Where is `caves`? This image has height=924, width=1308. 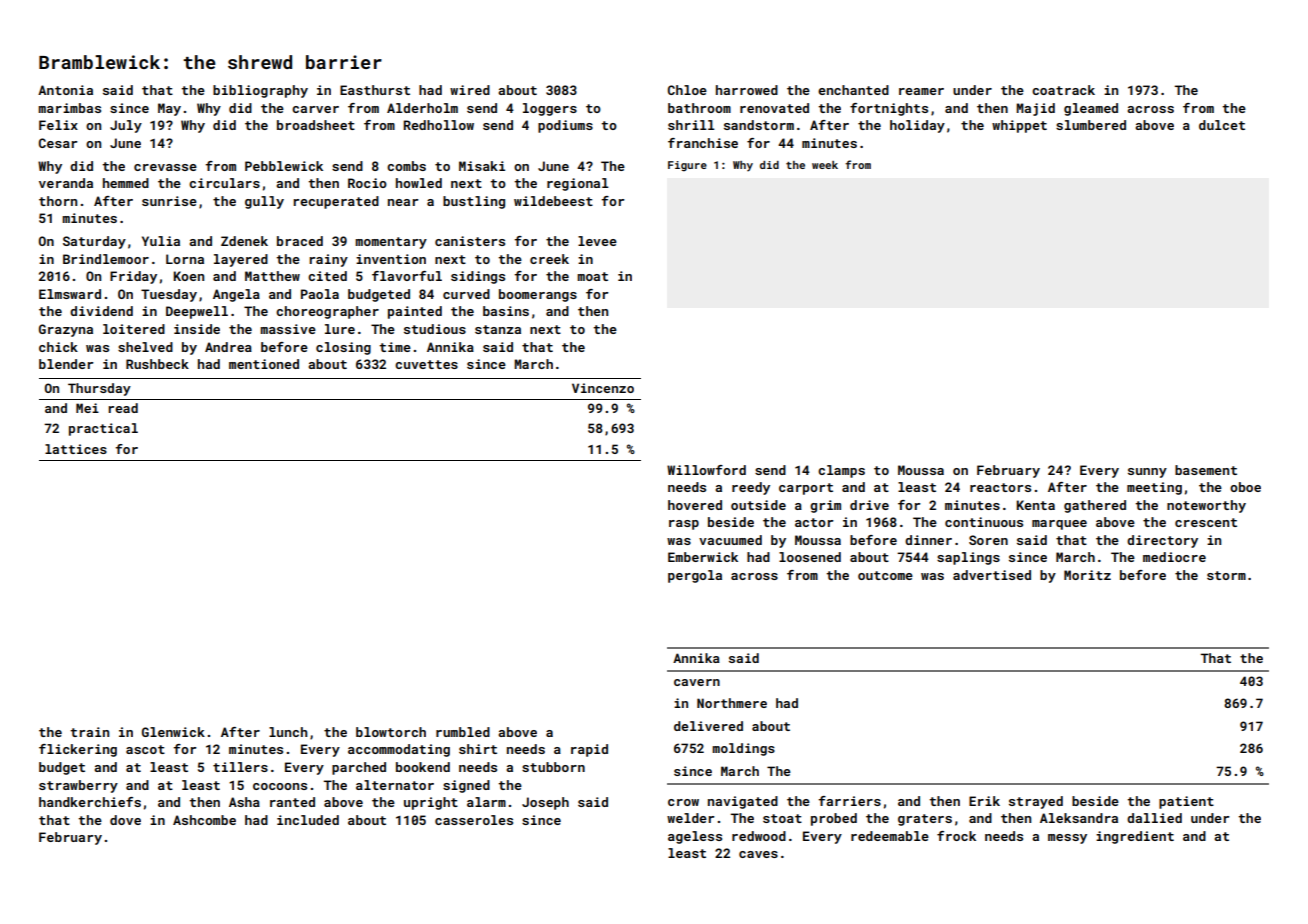
caves is located at coordinates (758, 854).
